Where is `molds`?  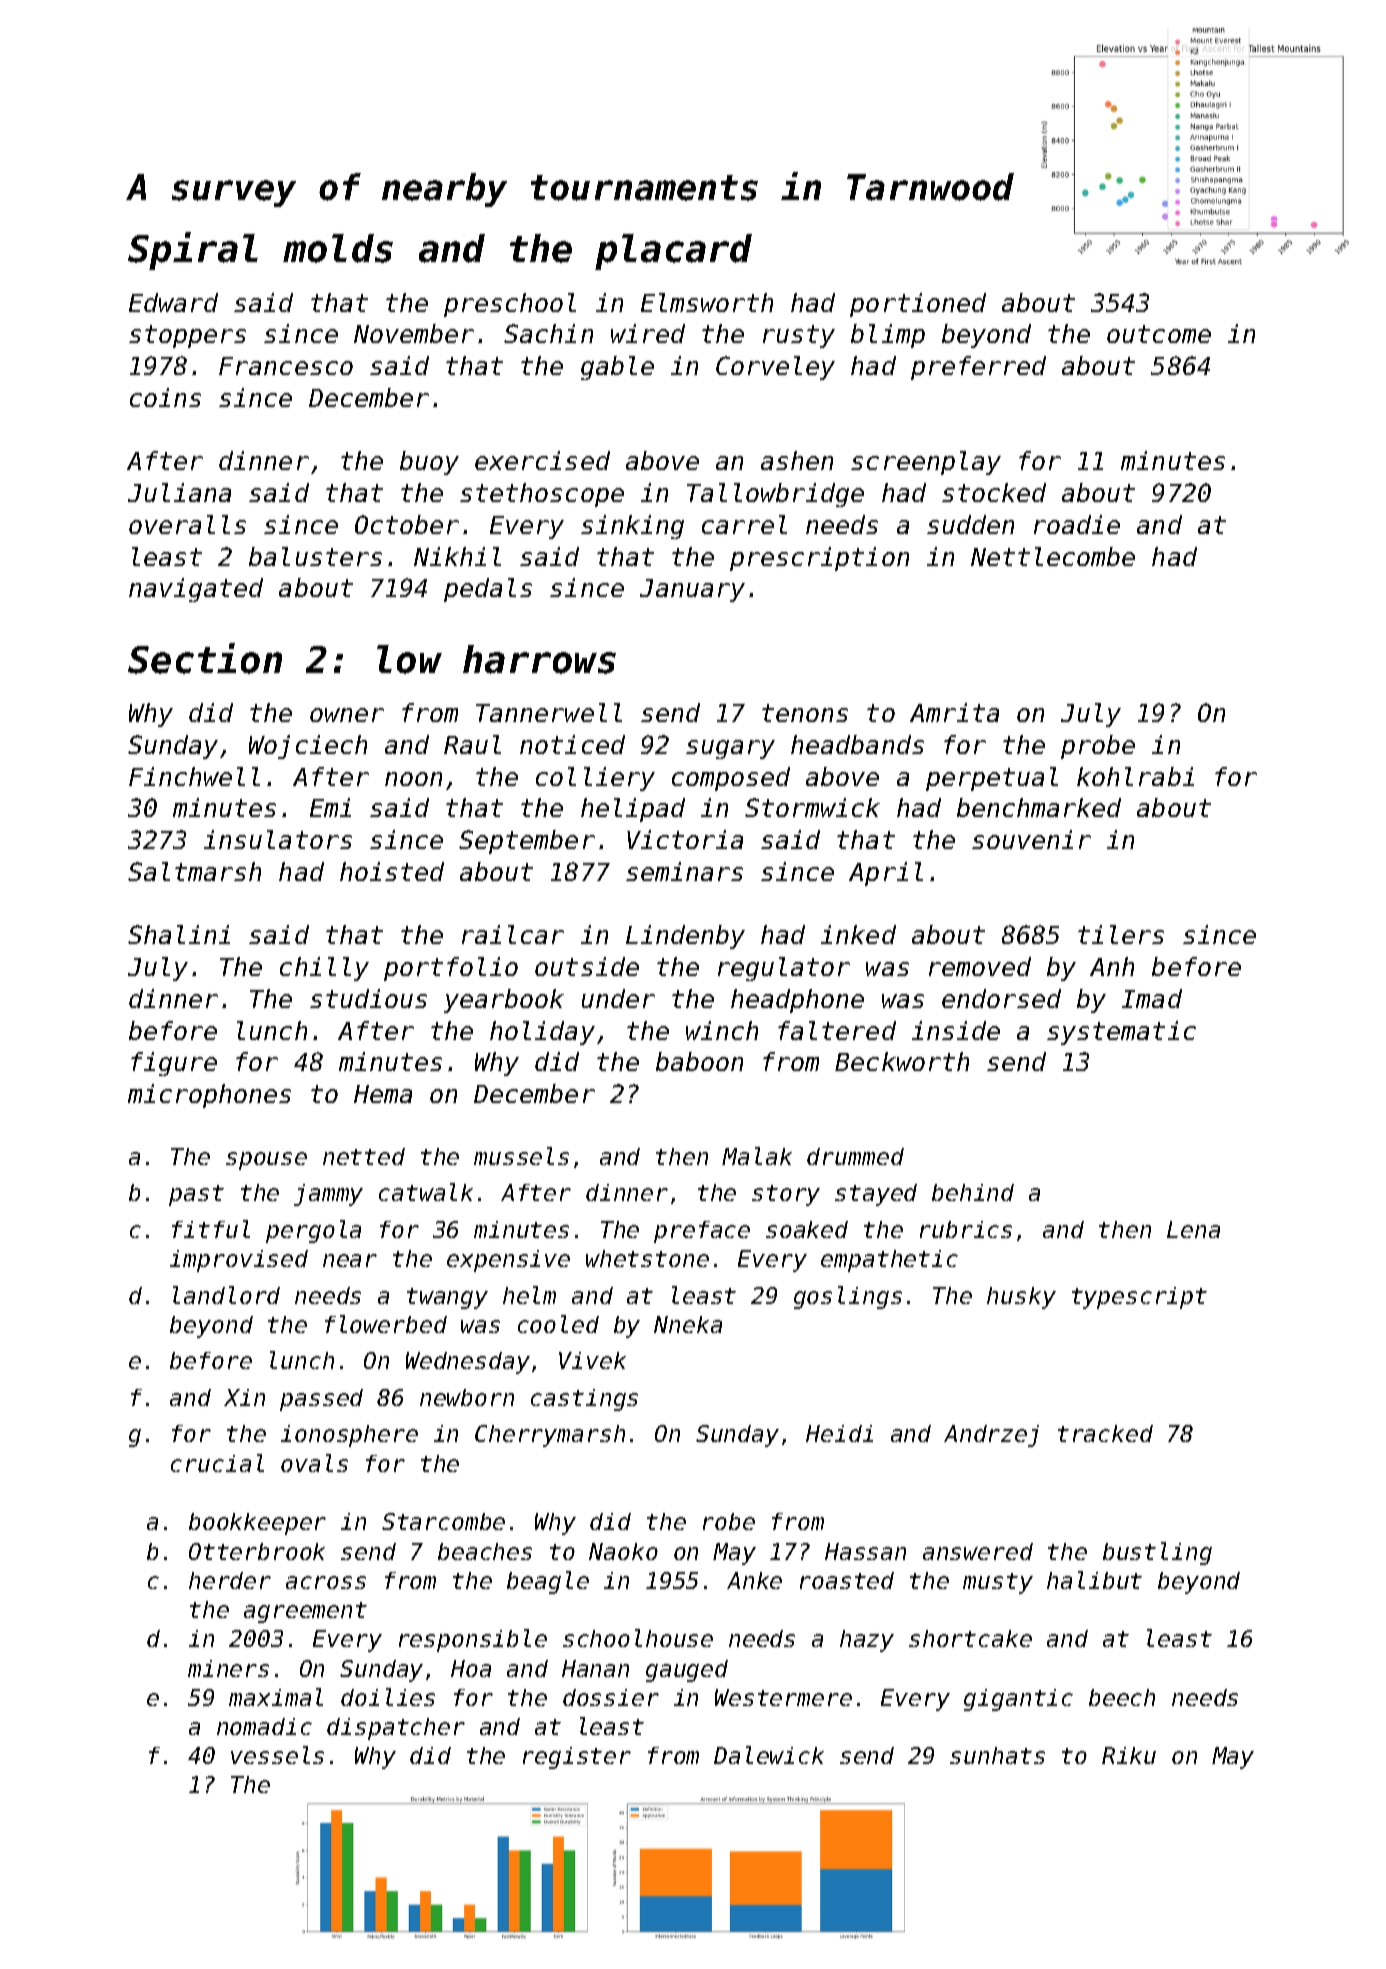 molds is located at coordinates (338, 248).
